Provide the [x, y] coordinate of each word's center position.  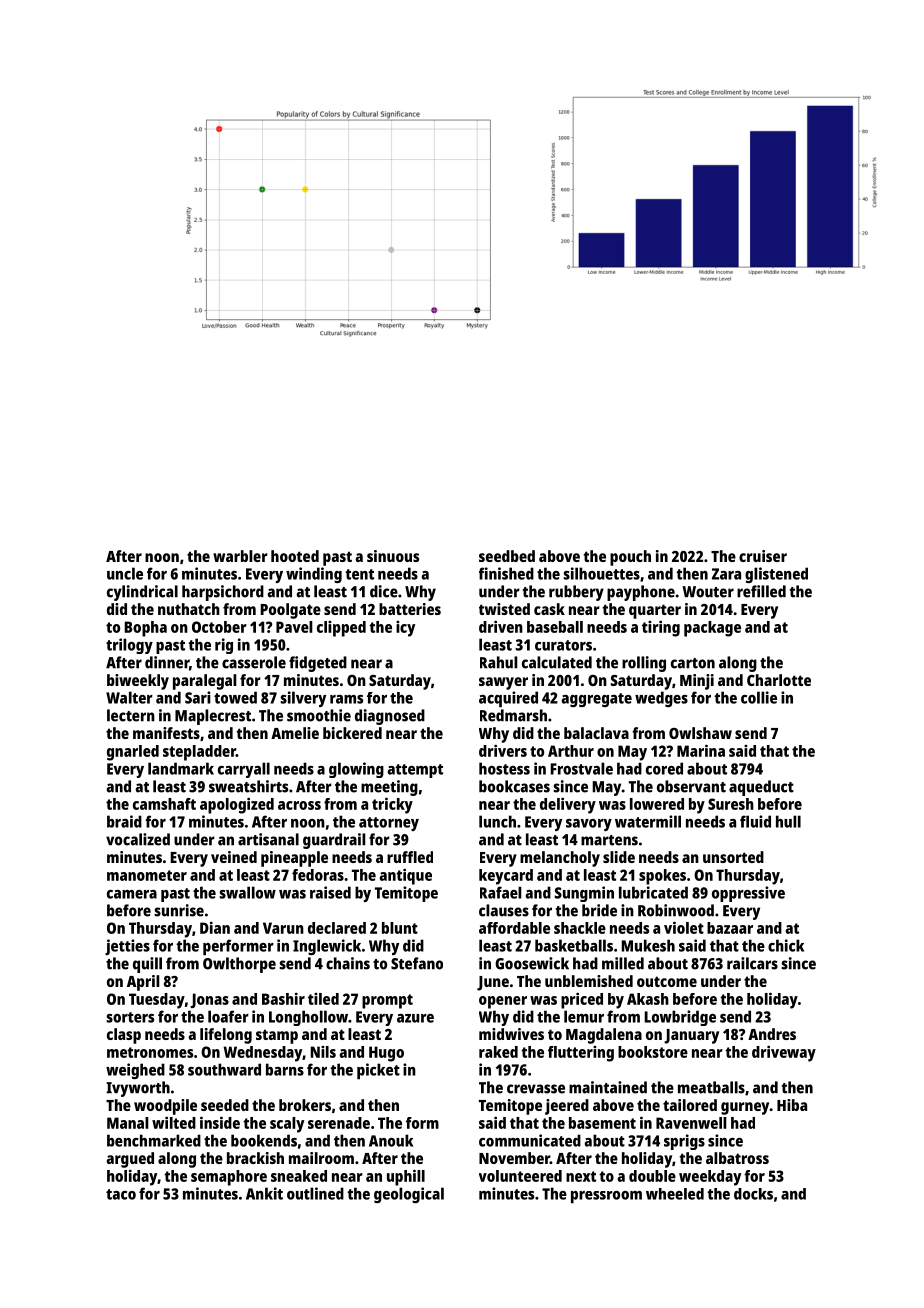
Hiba [792, 1105]
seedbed [507, 556]
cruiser [763, 556]
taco [121, 1194]
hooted [295, 556]
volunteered [520, 1176]
